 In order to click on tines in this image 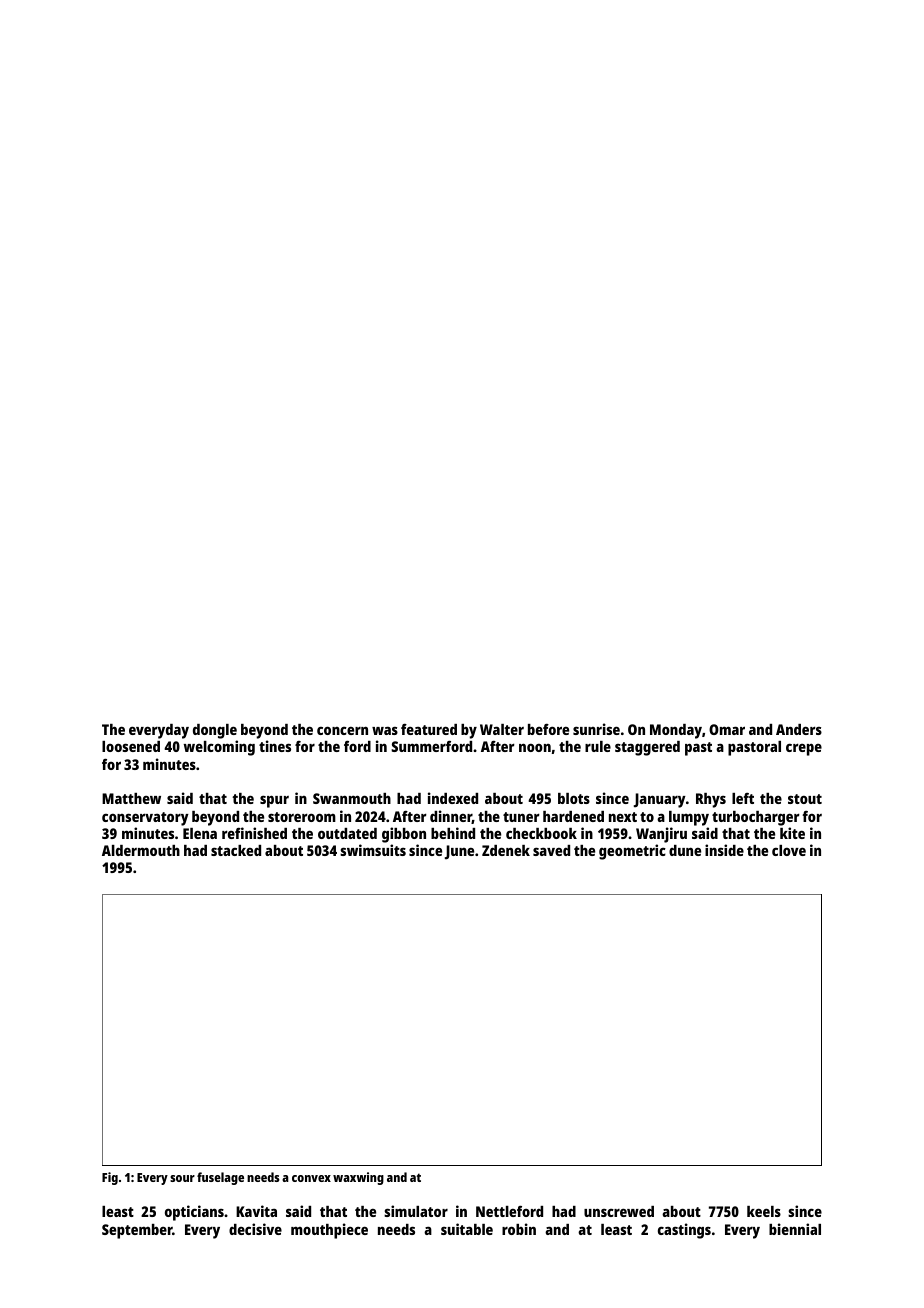, I will do `click(275, 746)`.
